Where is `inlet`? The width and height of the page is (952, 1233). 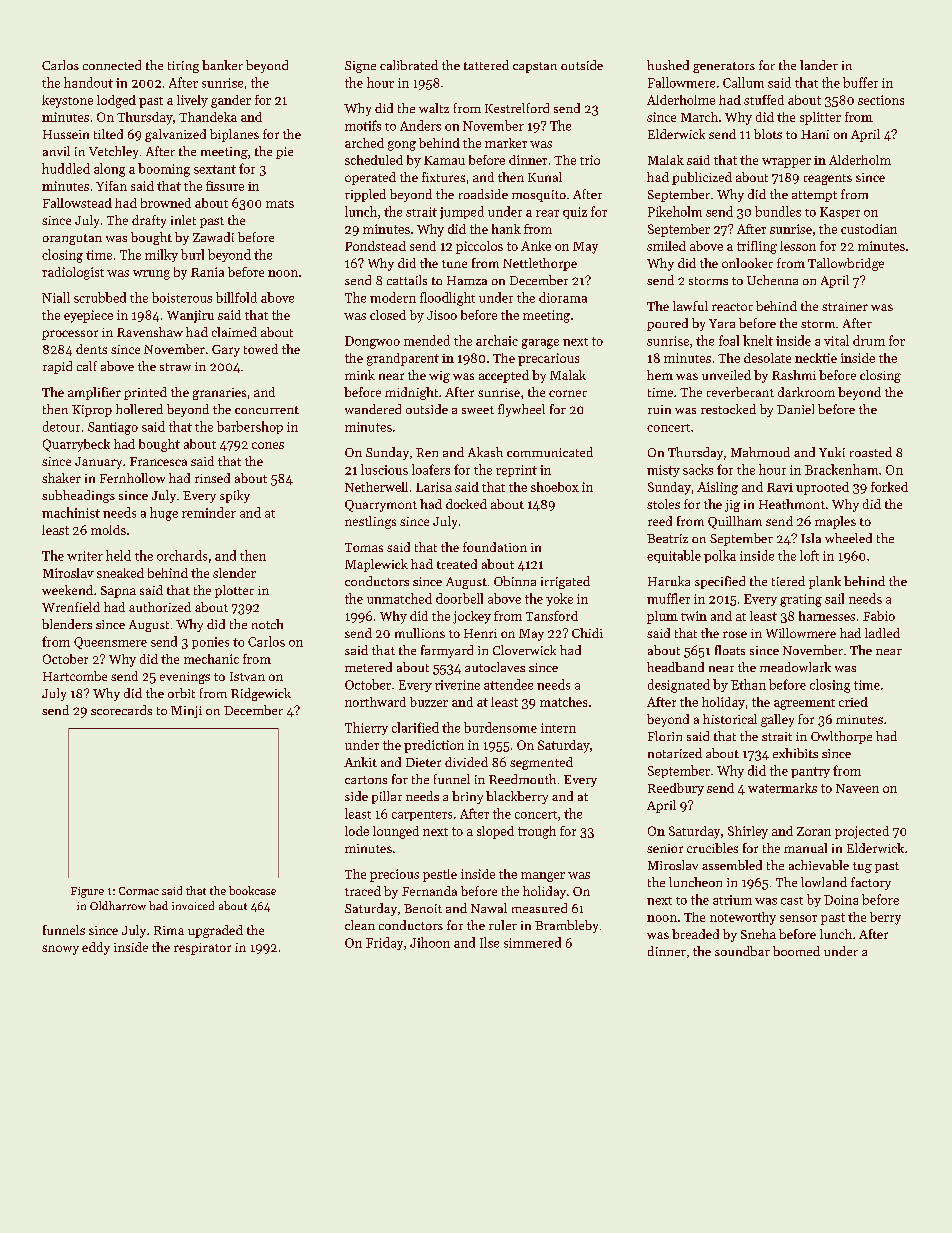
inlet is located at coordinates (183, 220).
